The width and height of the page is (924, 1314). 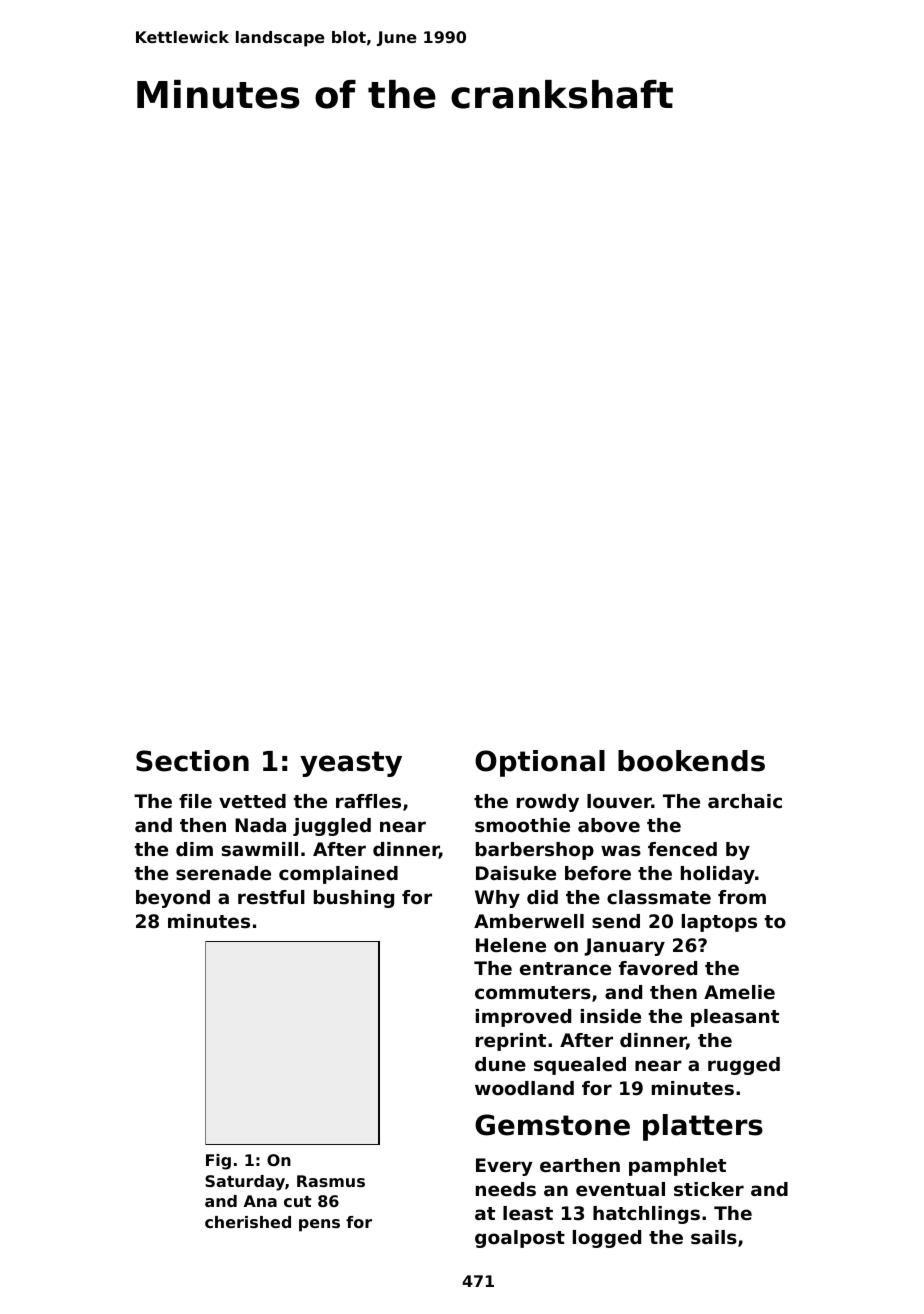 I want to click on bookends, so click(x=691, y=761).
